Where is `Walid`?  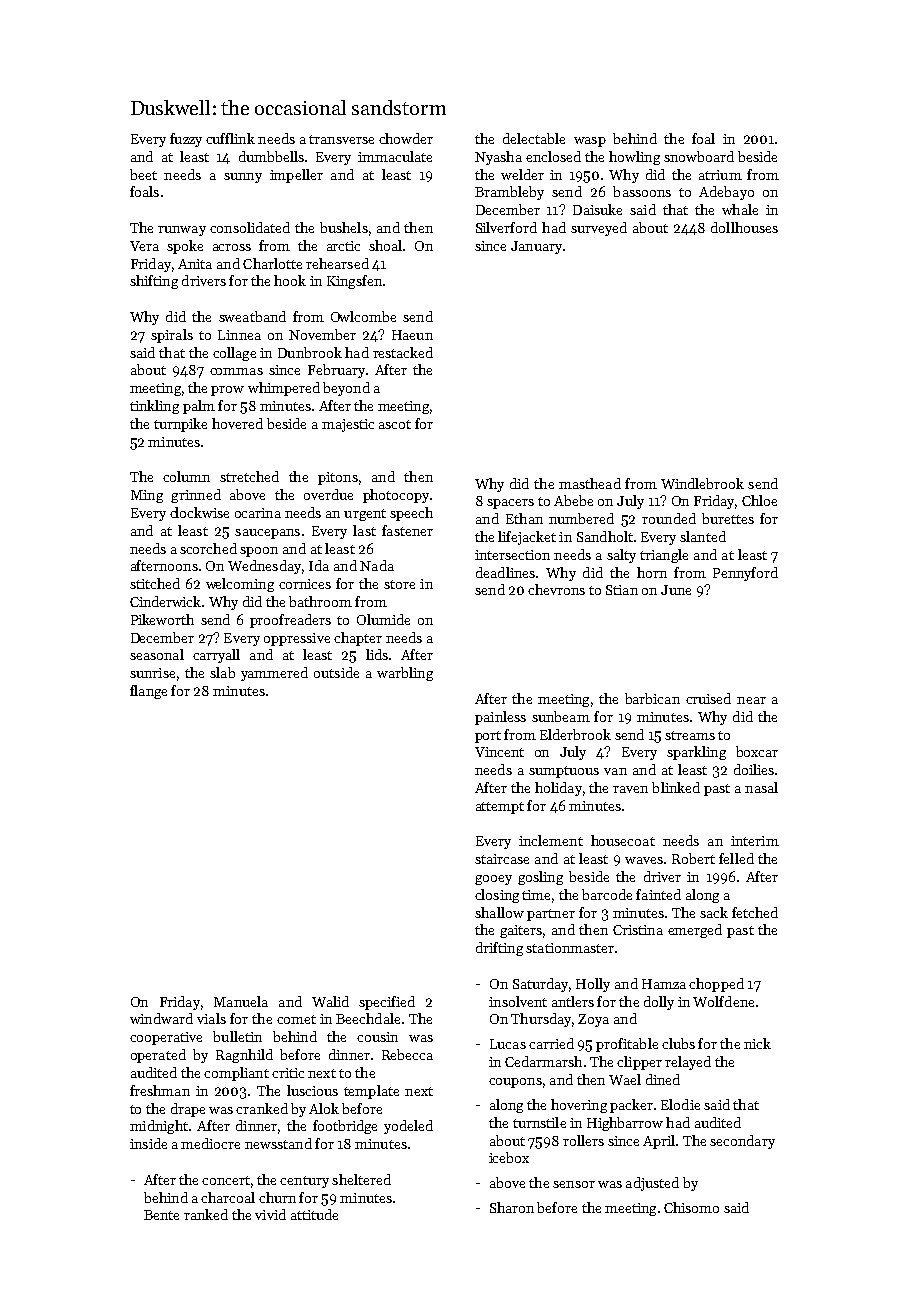
Walid is located at coordinates (330, 1001).
